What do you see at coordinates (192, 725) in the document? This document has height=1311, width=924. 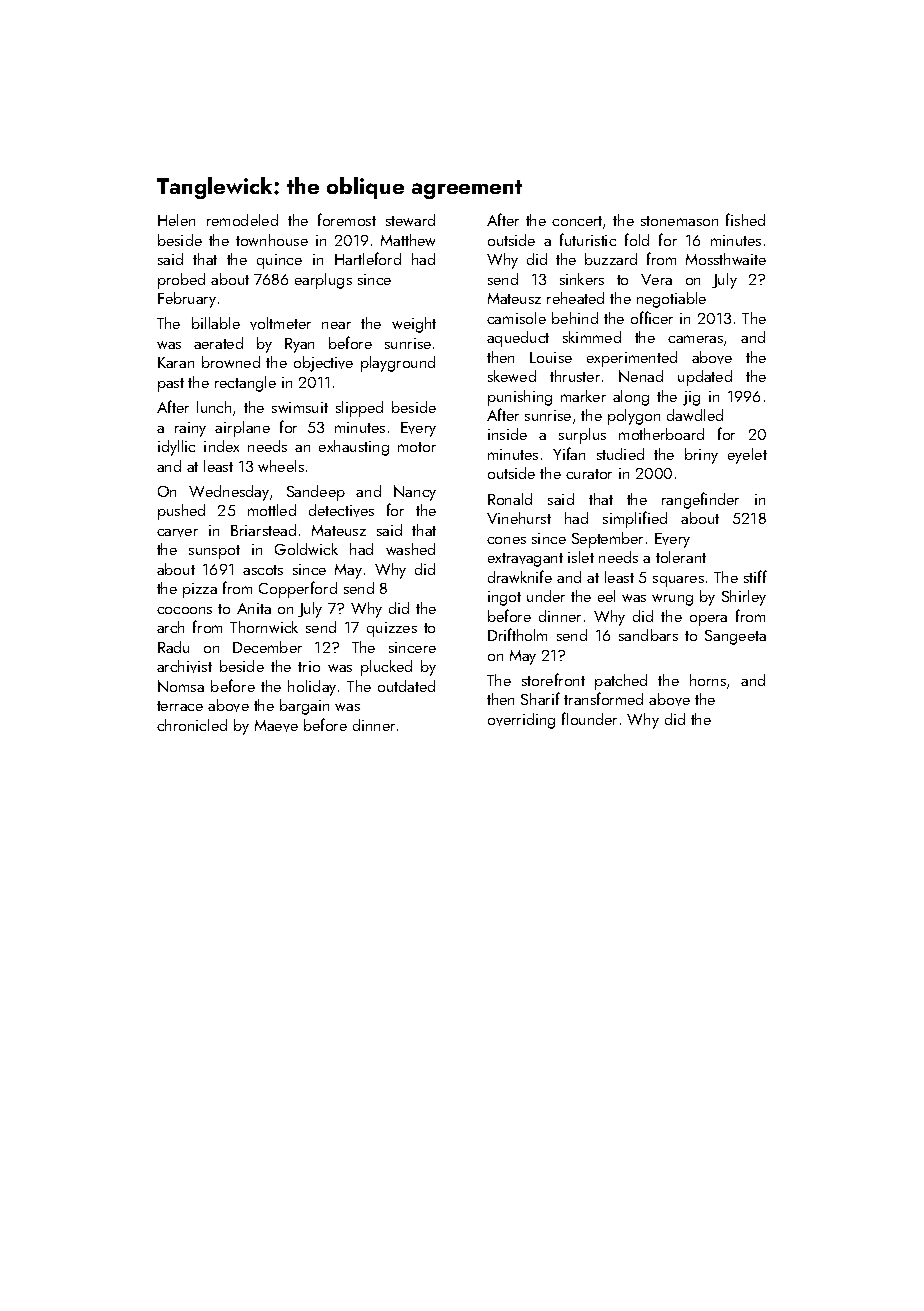 I see `chronicled` at bounding box center [192, 725].
